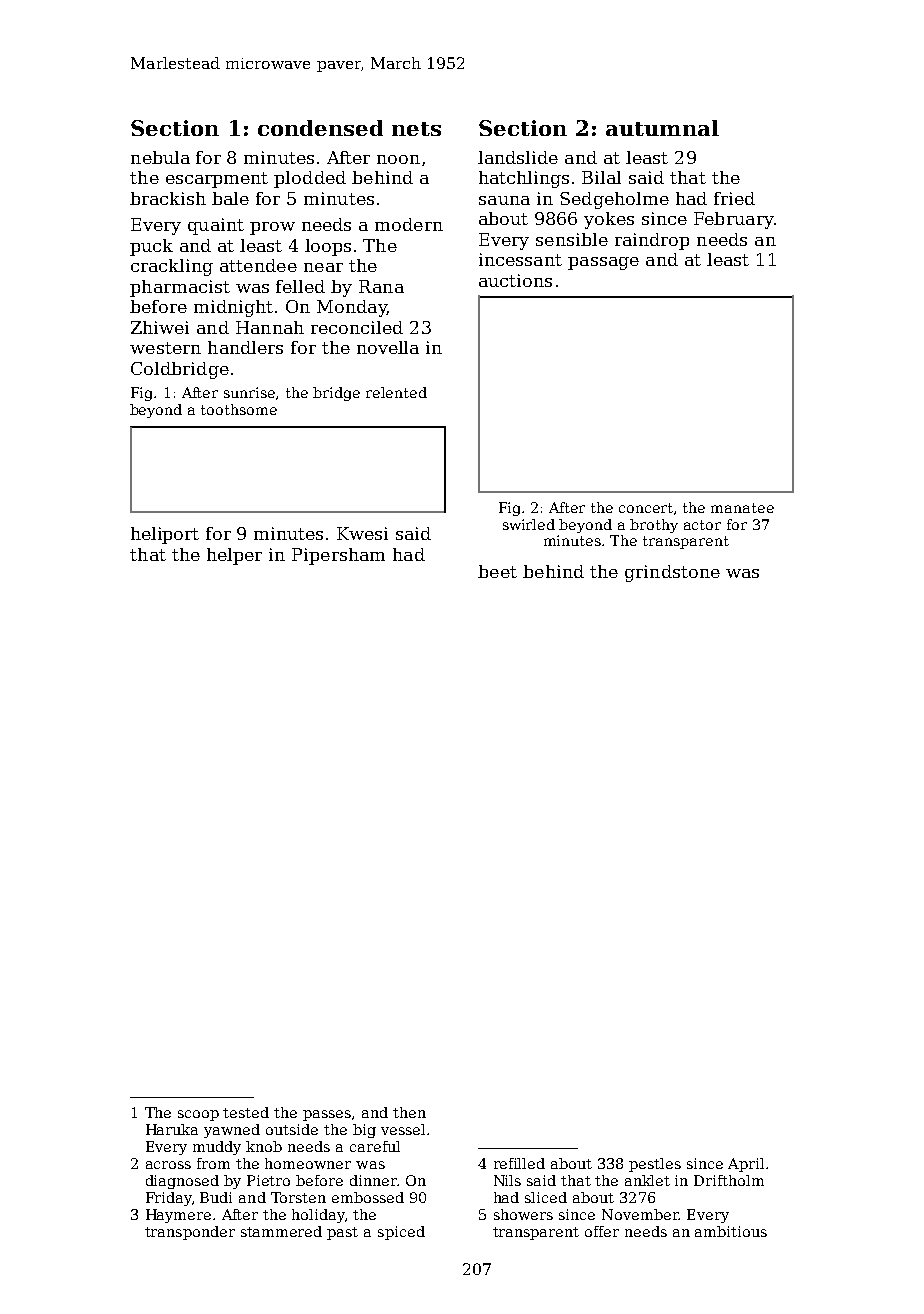 The width and height of the screenshot is (924, 1314). I want to click on grindstone, so click(672, 573).
